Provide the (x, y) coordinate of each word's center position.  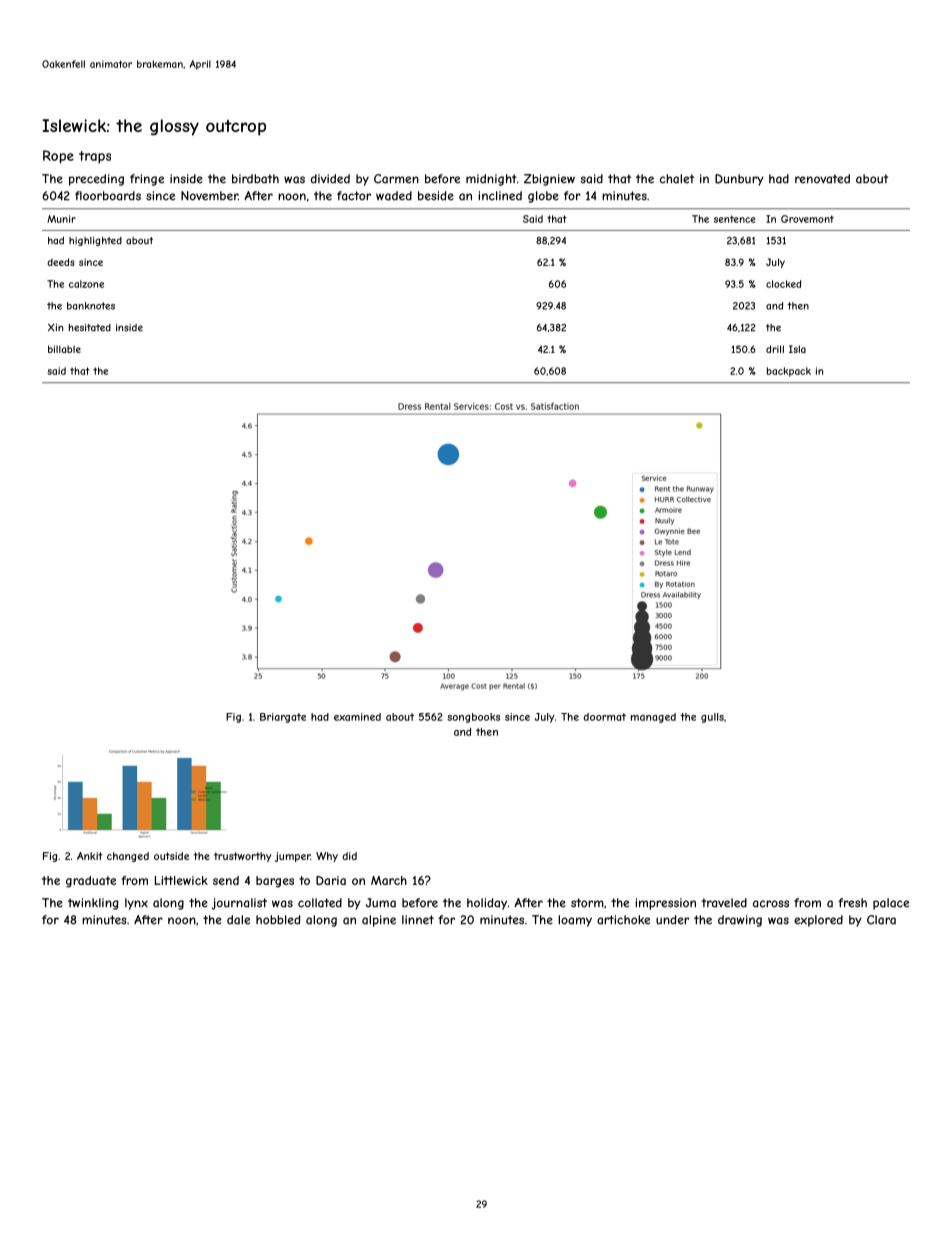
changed (128, 857)
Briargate (283, 718)
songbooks (473, 718)
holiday (487, 904)
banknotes (91, 306)
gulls (712, 718)
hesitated (90, 328)
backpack (789, 372)
